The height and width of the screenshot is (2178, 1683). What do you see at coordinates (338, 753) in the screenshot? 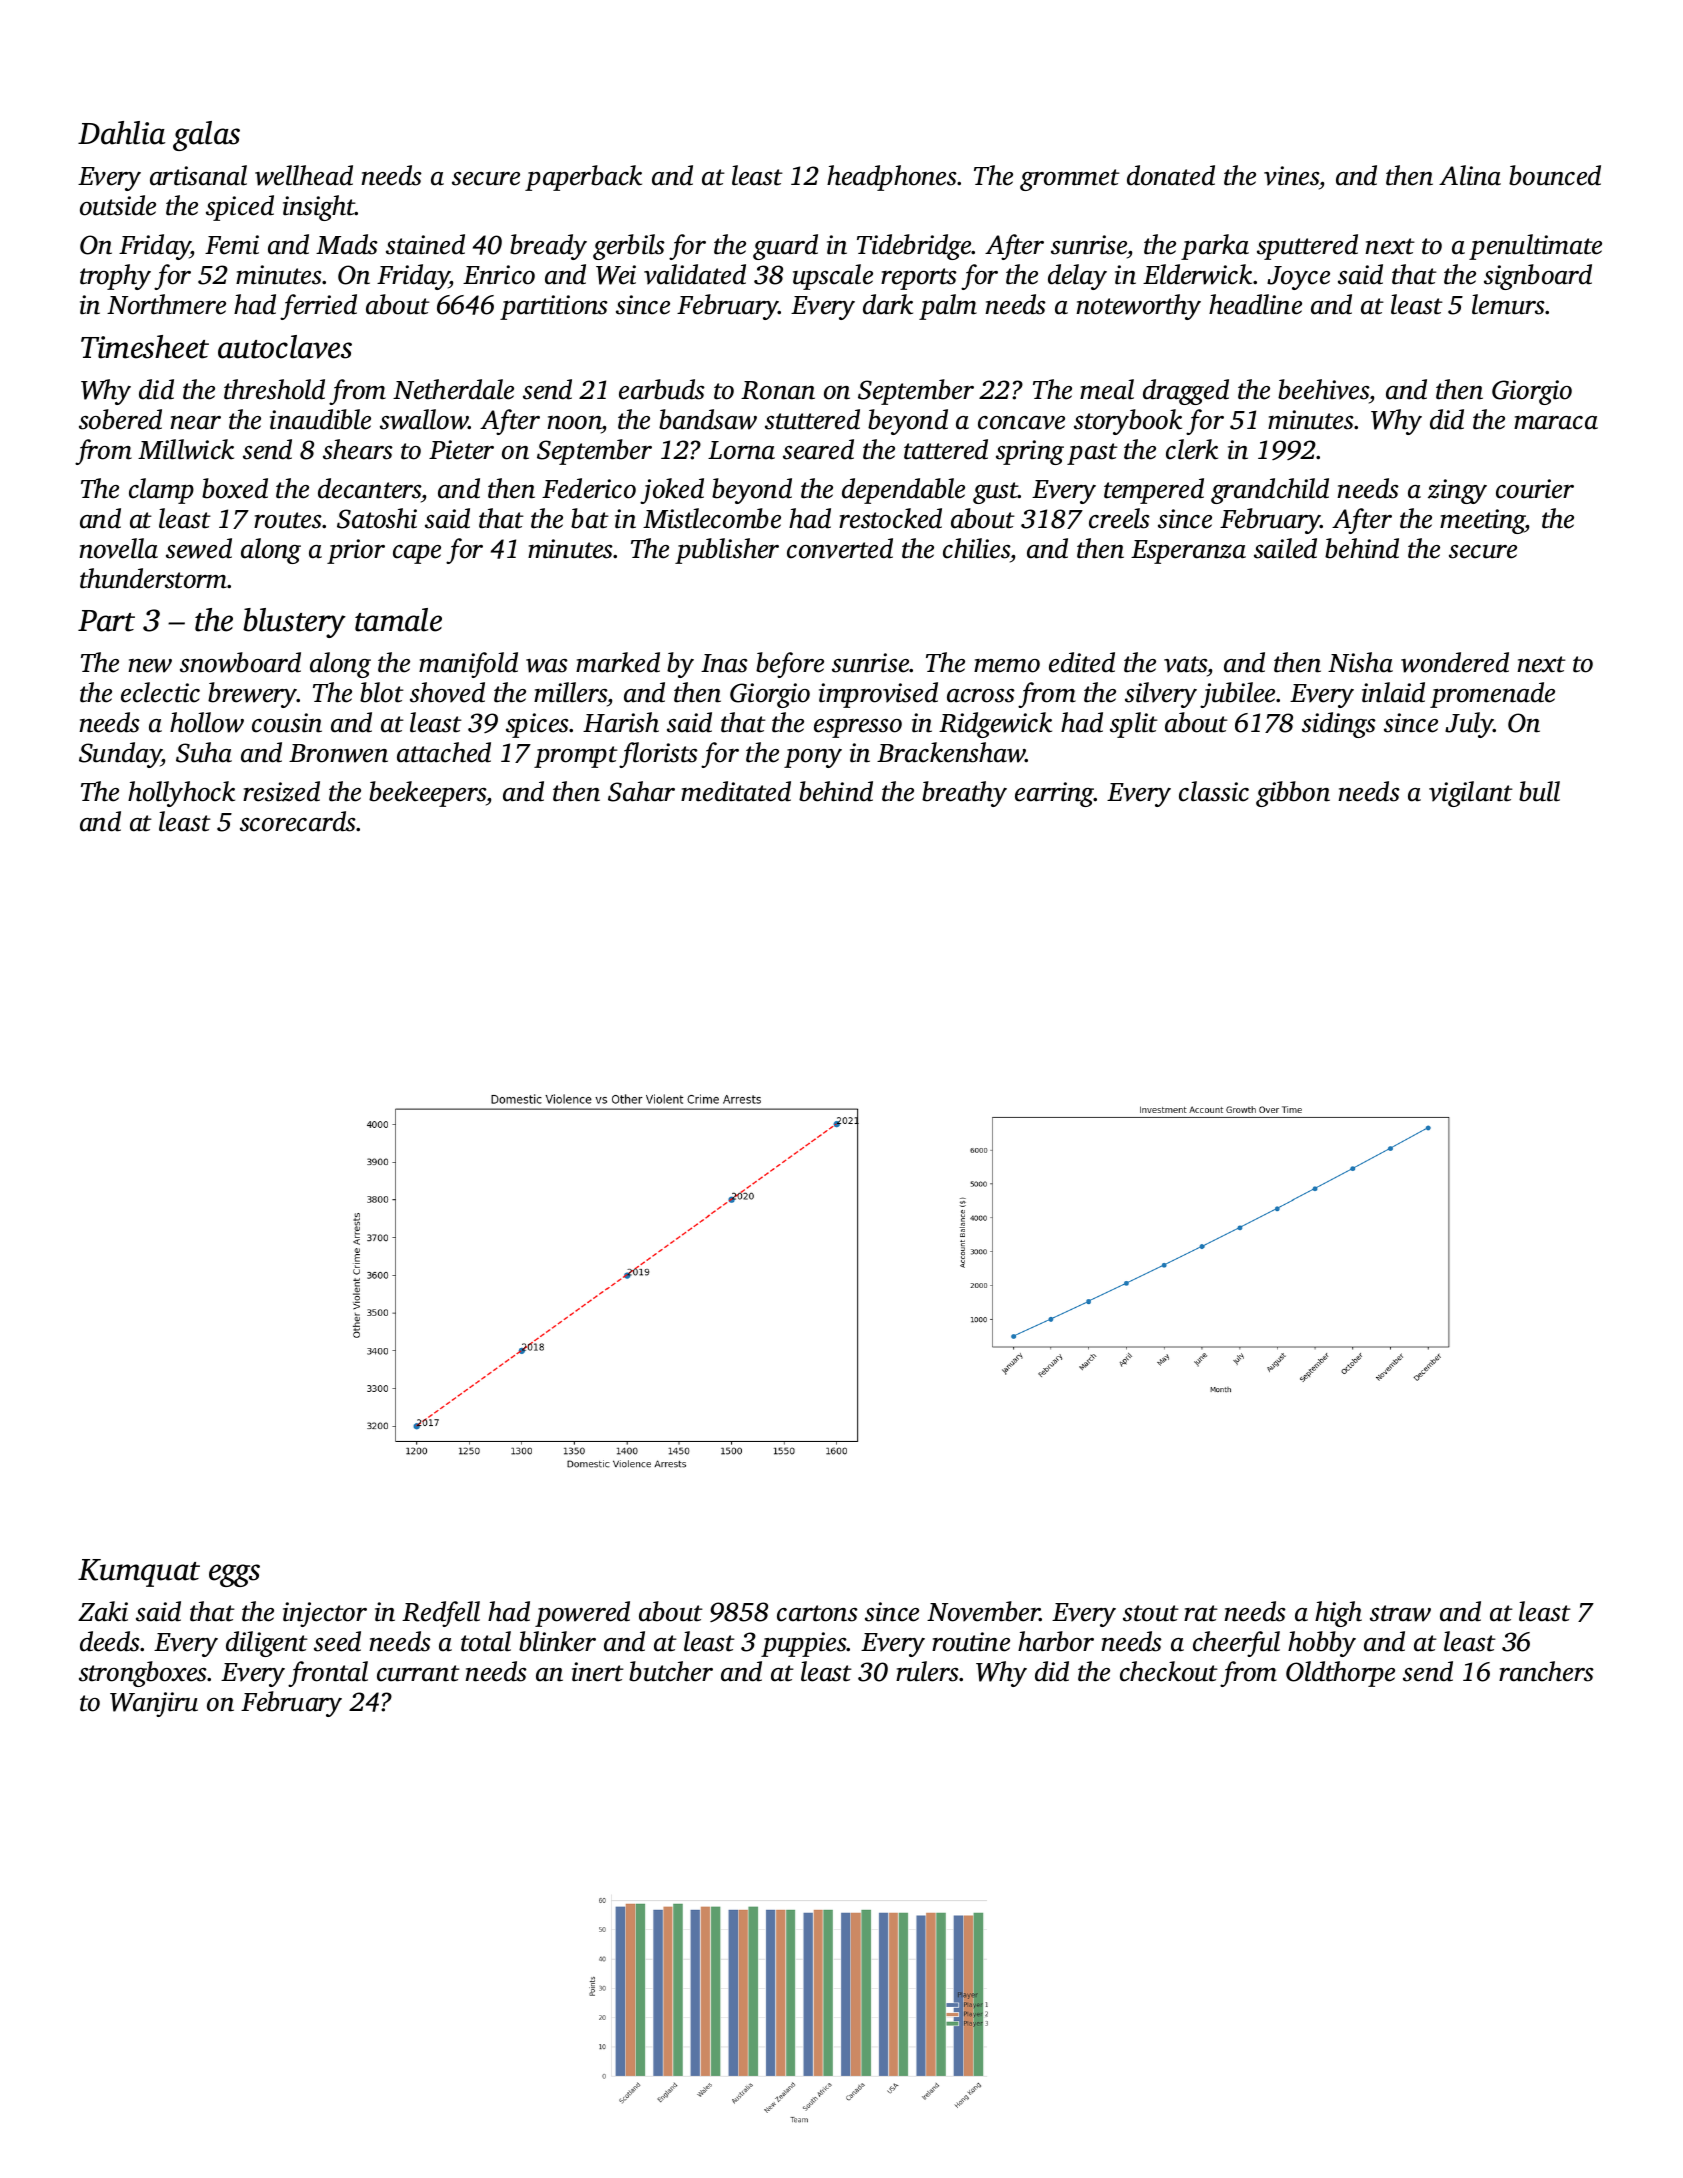
I see `Bronwen` at bounding box center [338, 753].
